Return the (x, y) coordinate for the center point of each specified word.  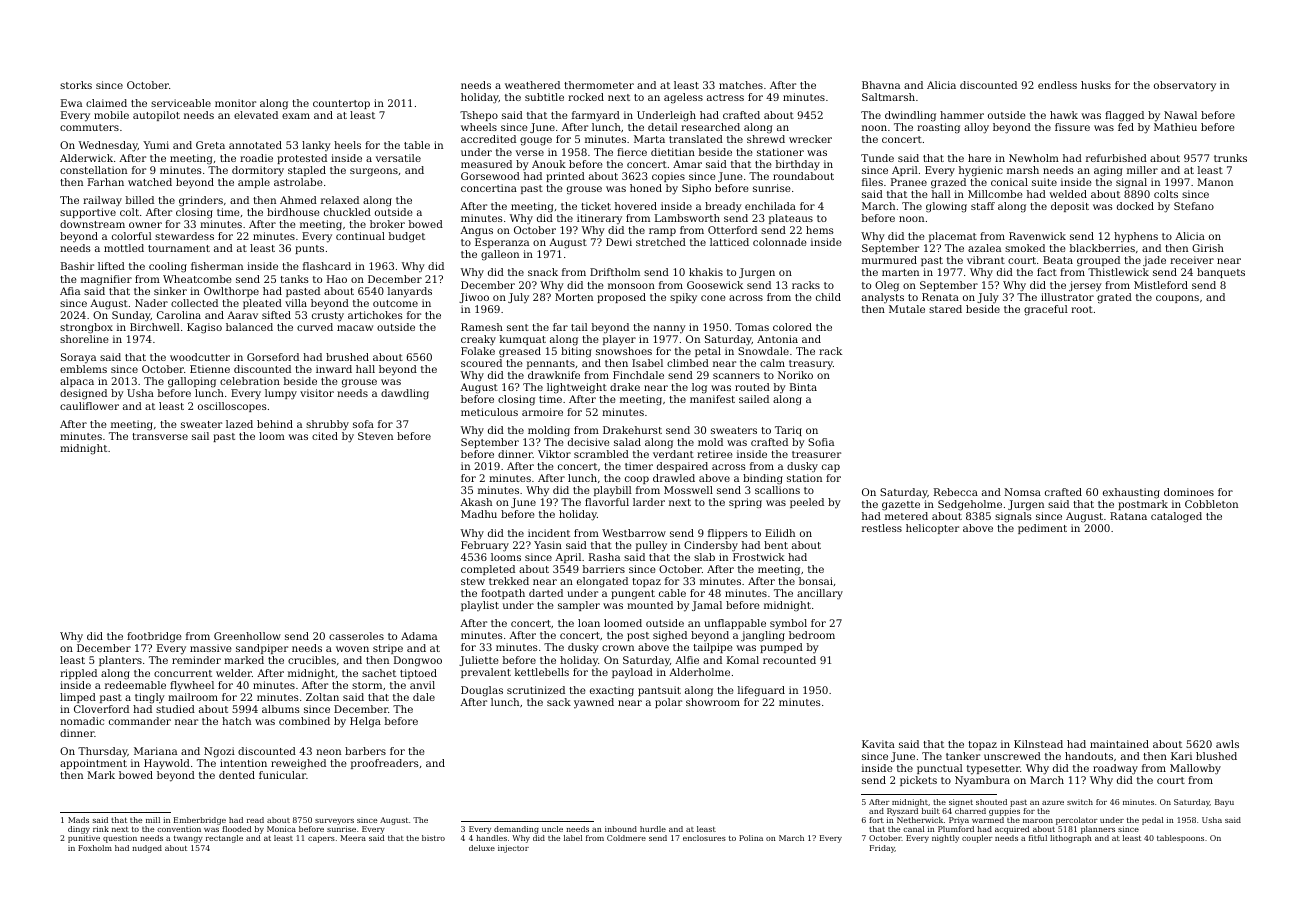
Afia (70, 291)
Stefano (1194, 206)
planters (120, 661)
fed (1126, 127)
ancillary (820, 594)
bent (776, 545)
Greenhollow (247, 636)
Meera (353, 838)
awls (1227, 744)
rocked (586, 97)
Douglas (482, 691)
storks (76, 85)
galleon (500, 255)
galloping (192, 382)
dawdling (405, 394)
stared (945, 309)
